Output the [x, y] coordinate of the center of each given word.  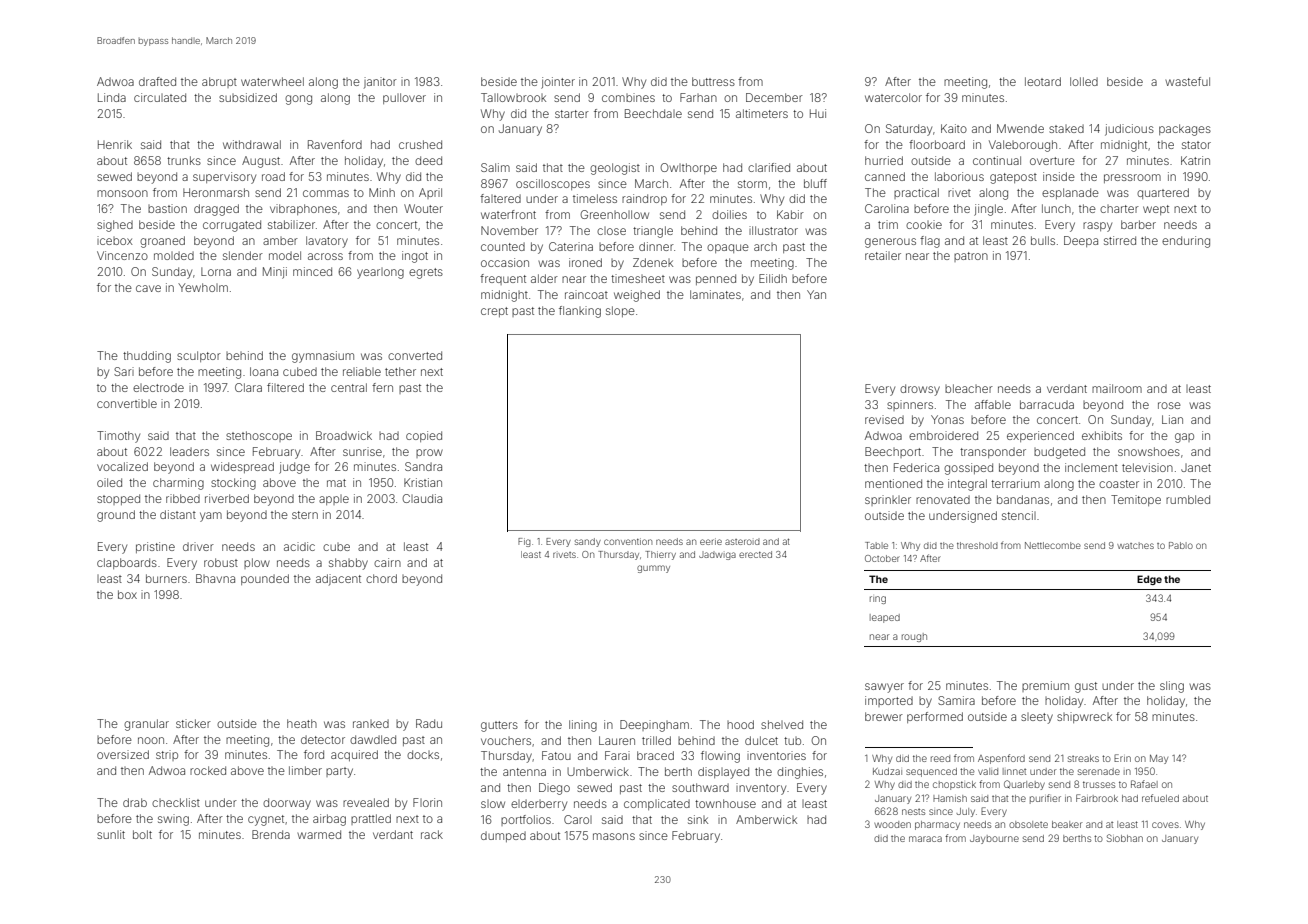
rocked [208, 770]
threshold [977, 545]
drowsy [920, 390]
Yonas [947, 419]
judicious [1129, 130]
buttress [713, 81]
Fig [524, 542]
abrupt [219, 82]
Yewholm [203, 287]
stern [305, 515]
